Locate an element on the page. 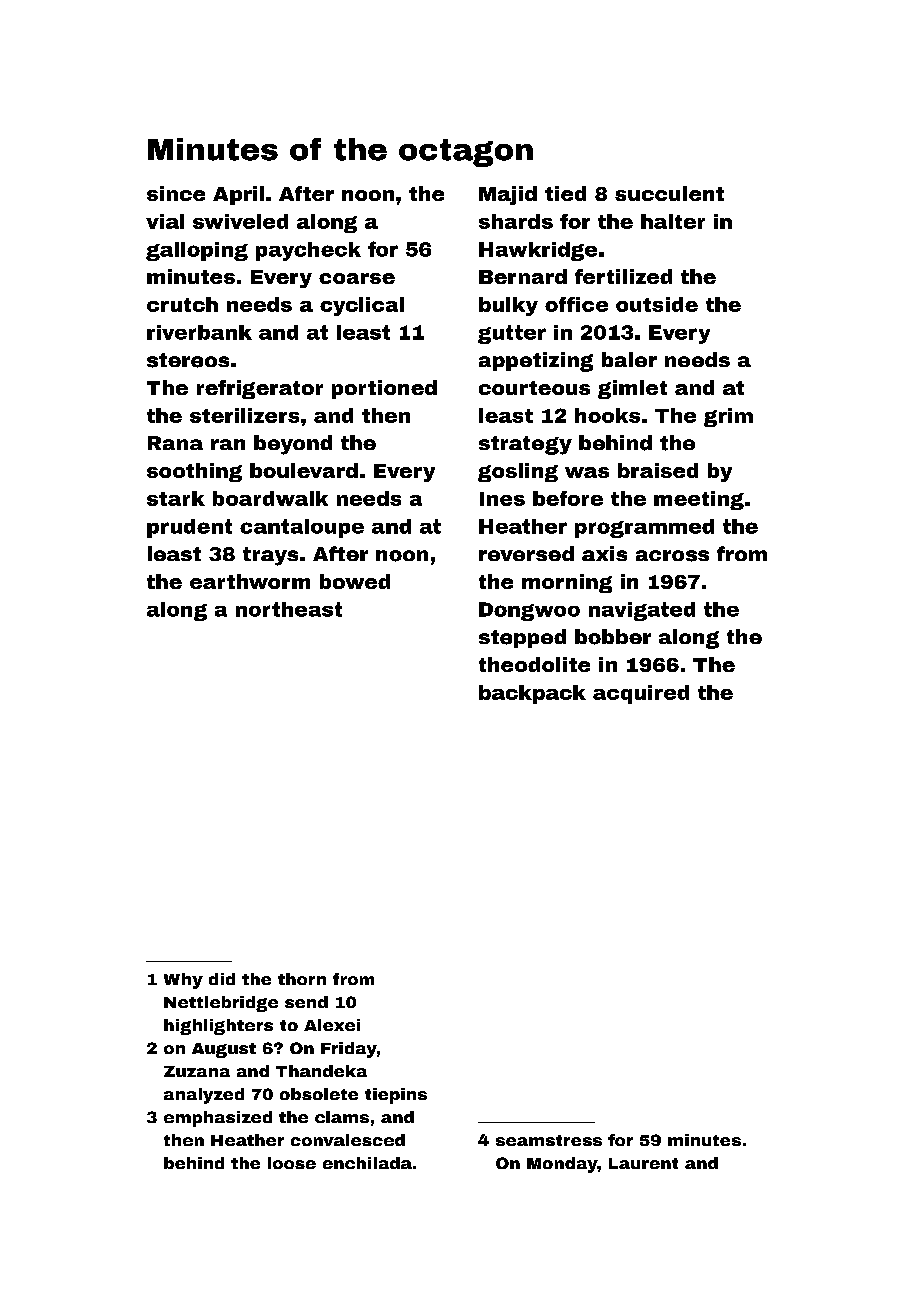  enchilada is located at coordinates (367, 1163).
